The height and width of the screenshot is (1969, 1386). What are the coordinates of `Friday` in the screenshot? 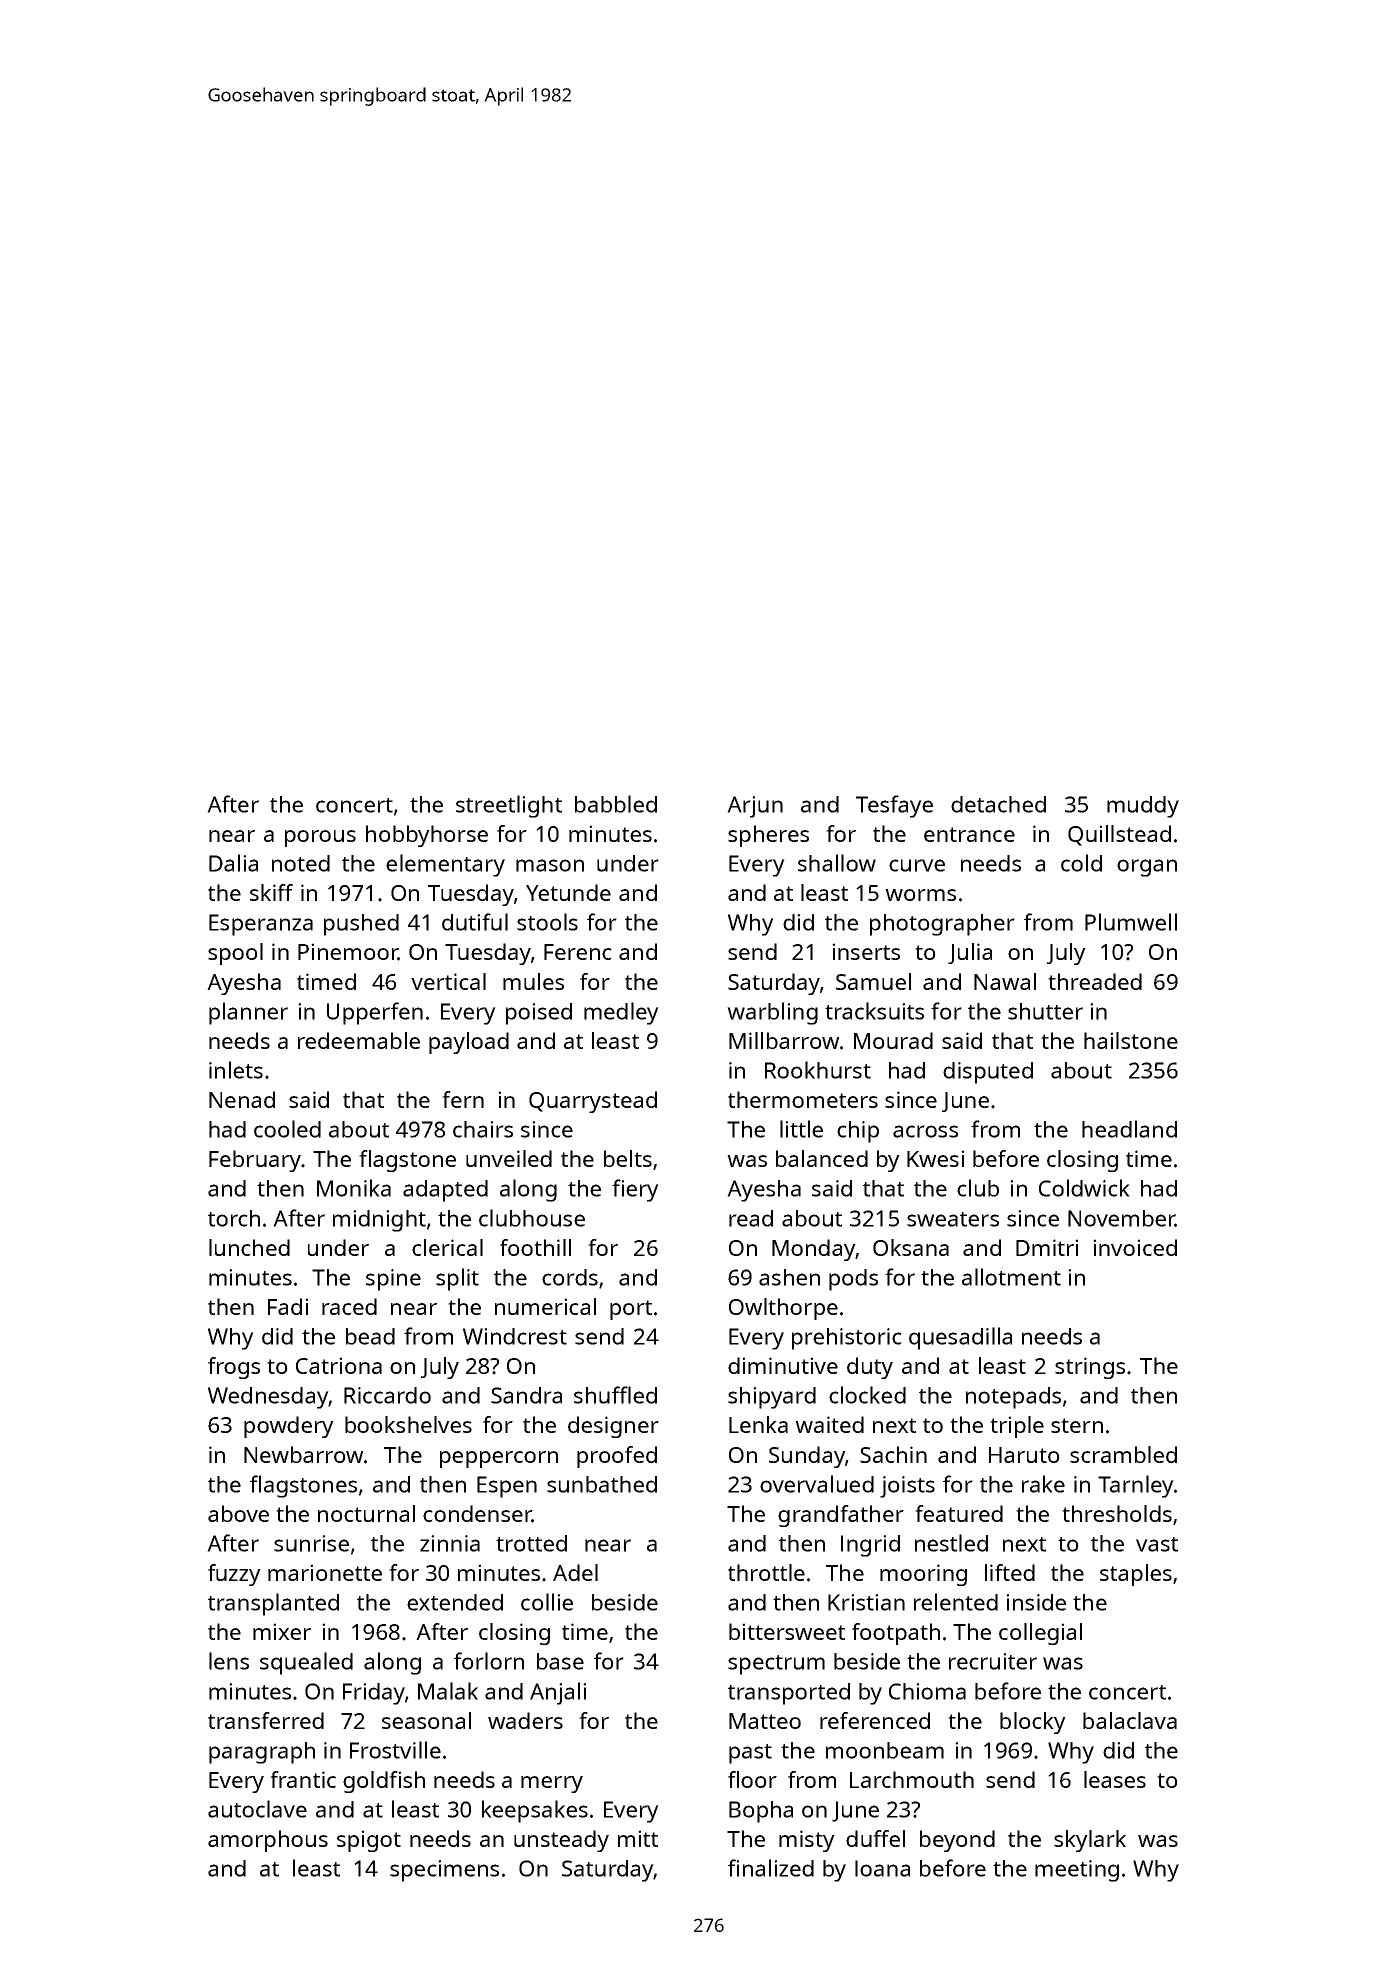 It's located at (374, 1694).
